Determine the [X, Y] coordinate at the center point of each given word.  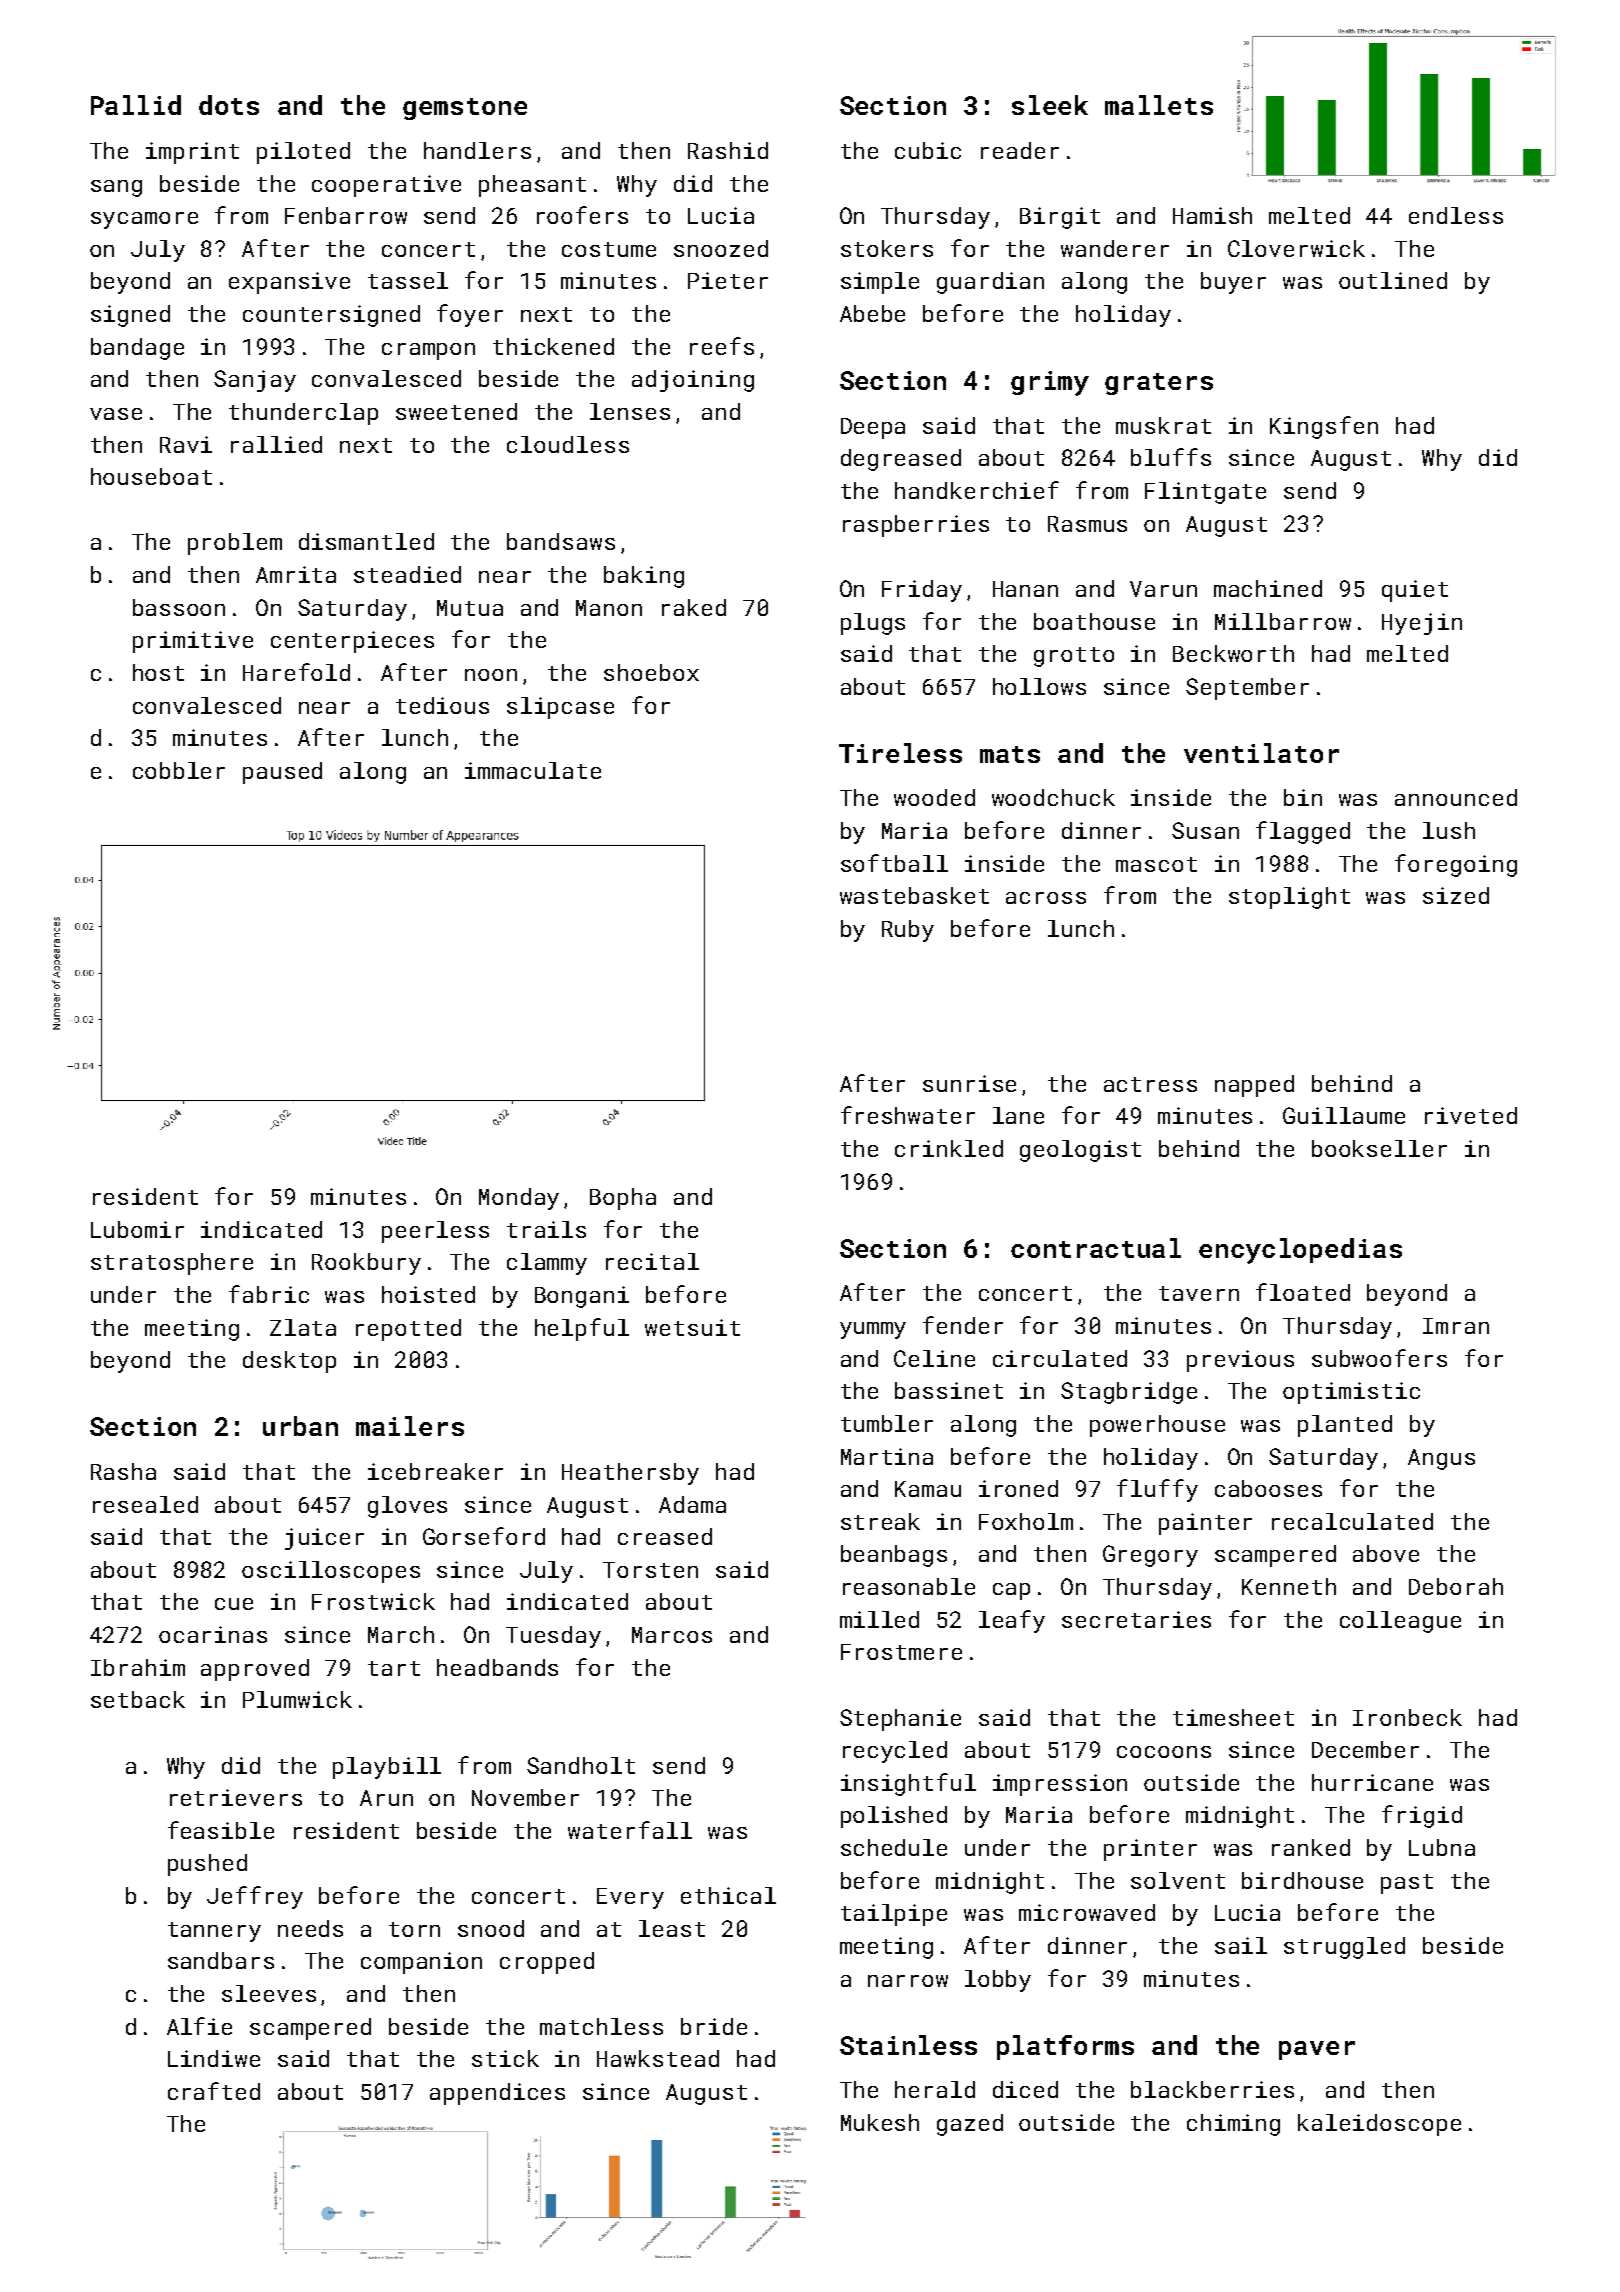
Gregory [1150, 1556]
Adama [692, 1504]
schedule [894, 1847]
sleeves [269, 1993]
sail [1241, 1945]
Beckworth [1233, 653]
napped [1254, 1086]
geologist [1080, 1151]
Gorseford [484, 1536]
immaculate [533, 770]
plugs [873, 624]
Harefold [296, 672]
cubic [928, 150]
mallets [1159, 105]
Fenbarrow [346, 215]
